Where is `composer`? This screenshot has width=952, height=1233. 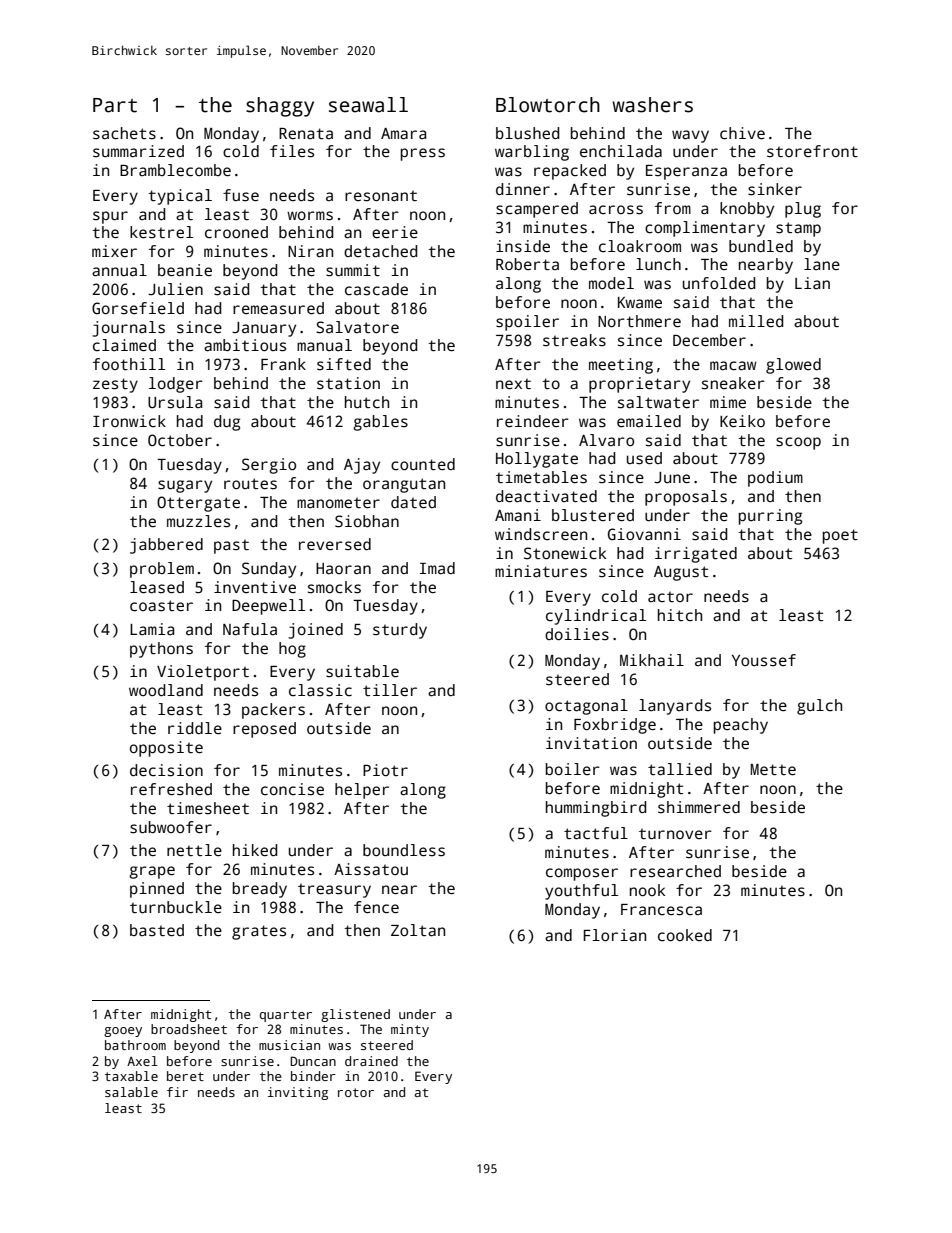 composer is located at coordinates (582, 874).
